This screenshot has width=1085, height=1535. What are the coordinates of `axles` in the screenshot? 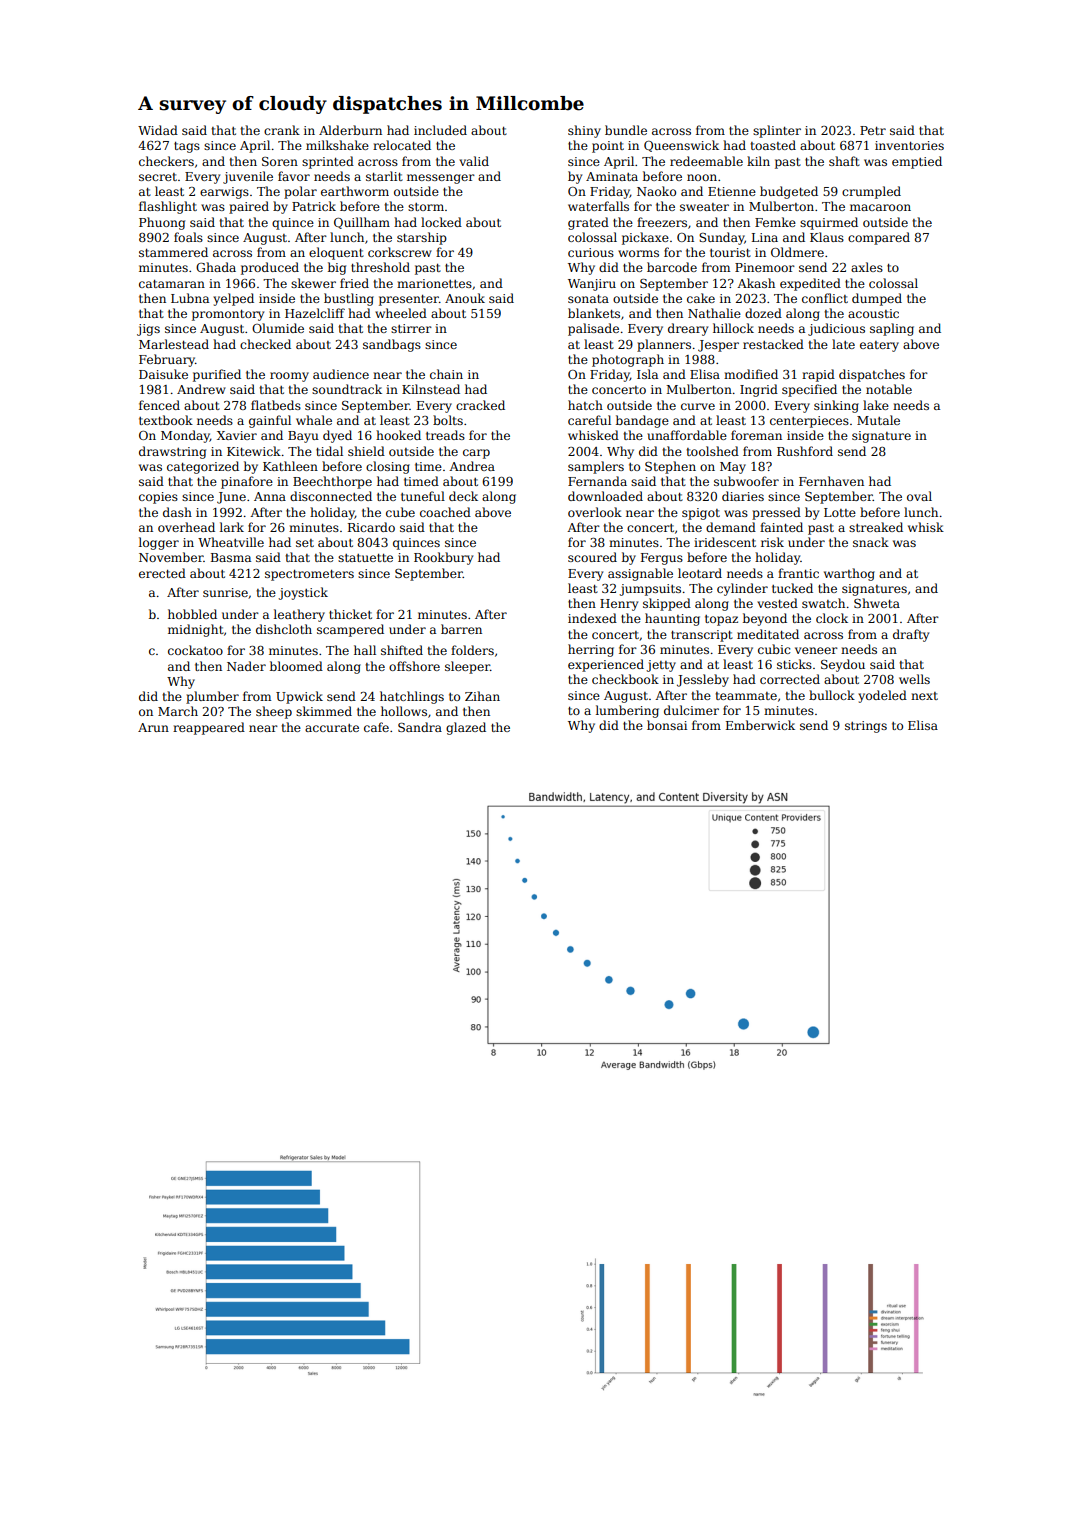 It's located at (867, 267).
